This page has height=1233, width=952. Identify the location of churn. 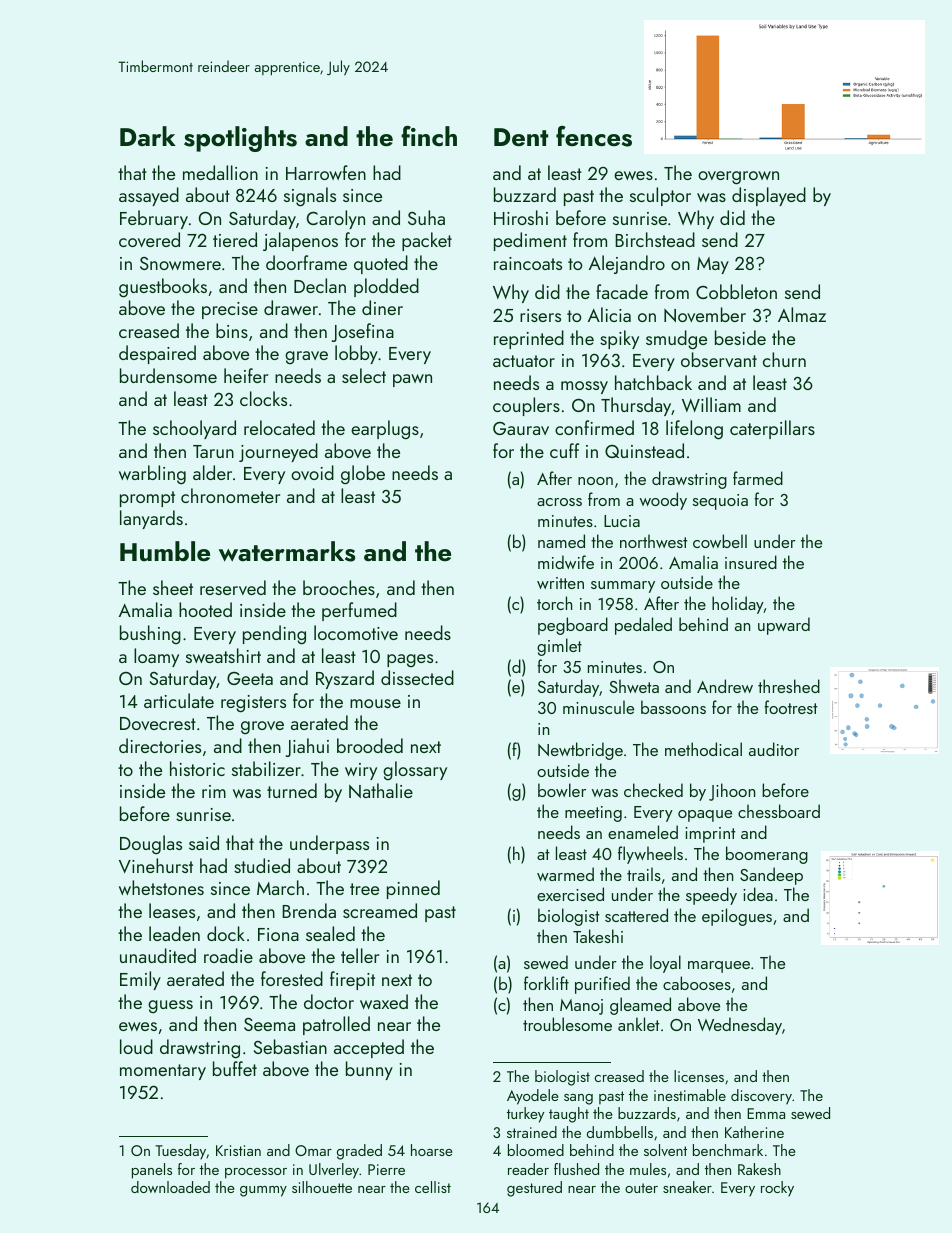
(784, 359).
